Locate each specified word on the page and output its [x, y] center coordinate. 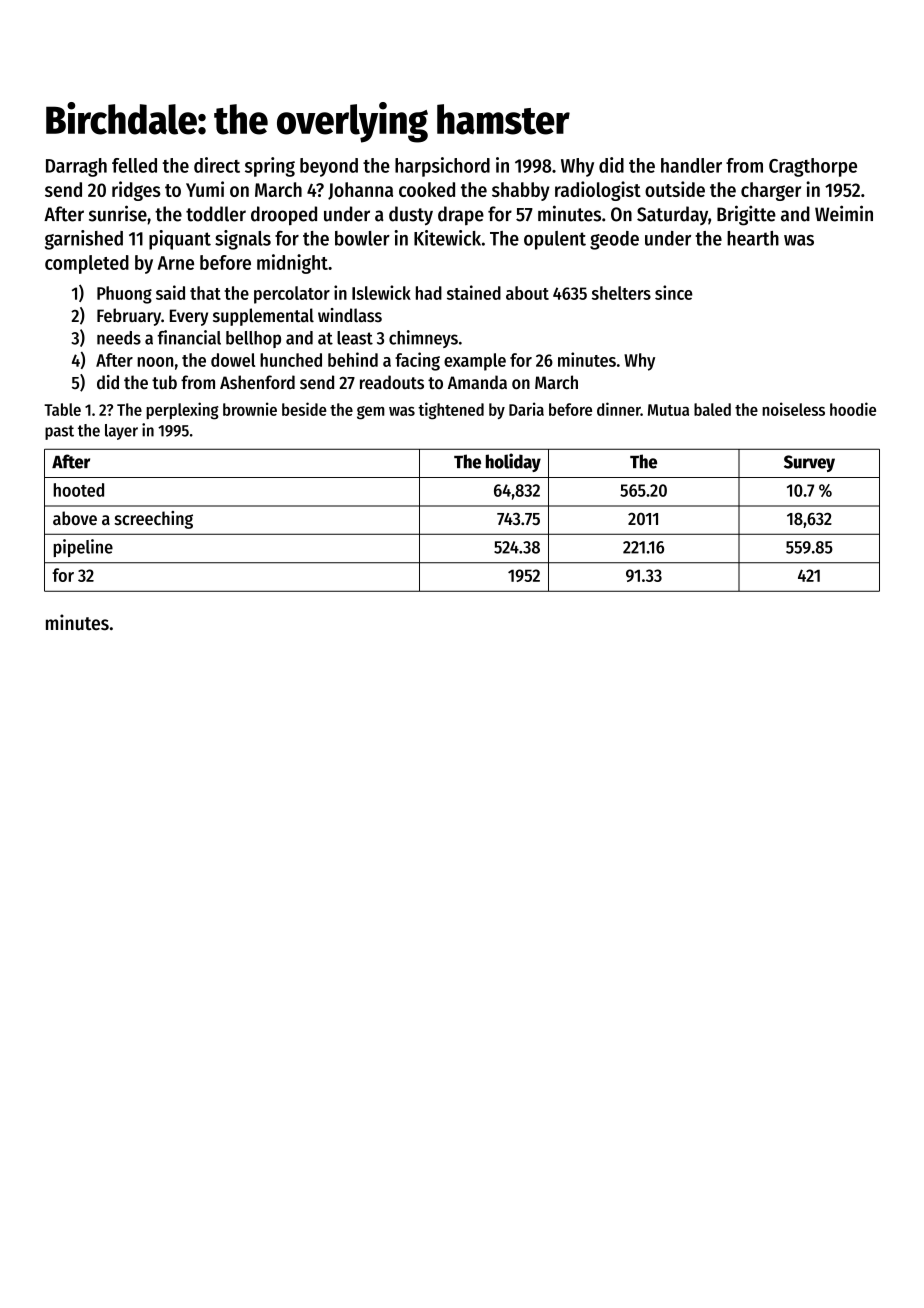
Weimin [844, 213]
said [170, 292]
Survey [809, 463]
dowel [233, 360]
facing [417, 361]
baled [712, 409]
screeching [154, 520]
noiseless [793, 409]
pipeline [83, 548]
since [674, 292]
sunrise [118, 213]
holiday [513, 462]
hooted [78, 490]
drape [461, 215]
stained [474, 292]
